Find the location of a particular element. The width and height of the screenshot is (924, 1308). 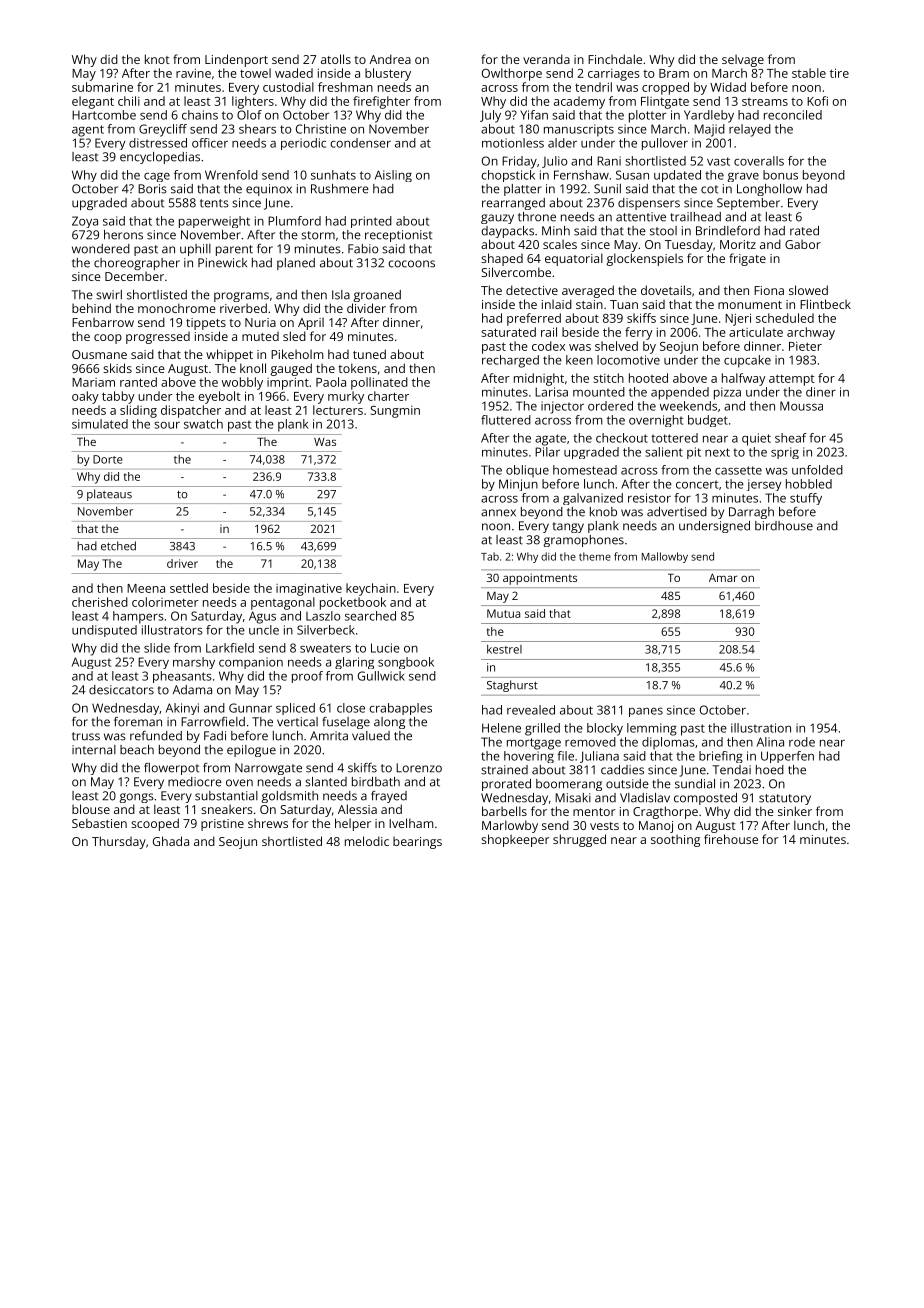

frayed is located at coordinates (389, 797).
